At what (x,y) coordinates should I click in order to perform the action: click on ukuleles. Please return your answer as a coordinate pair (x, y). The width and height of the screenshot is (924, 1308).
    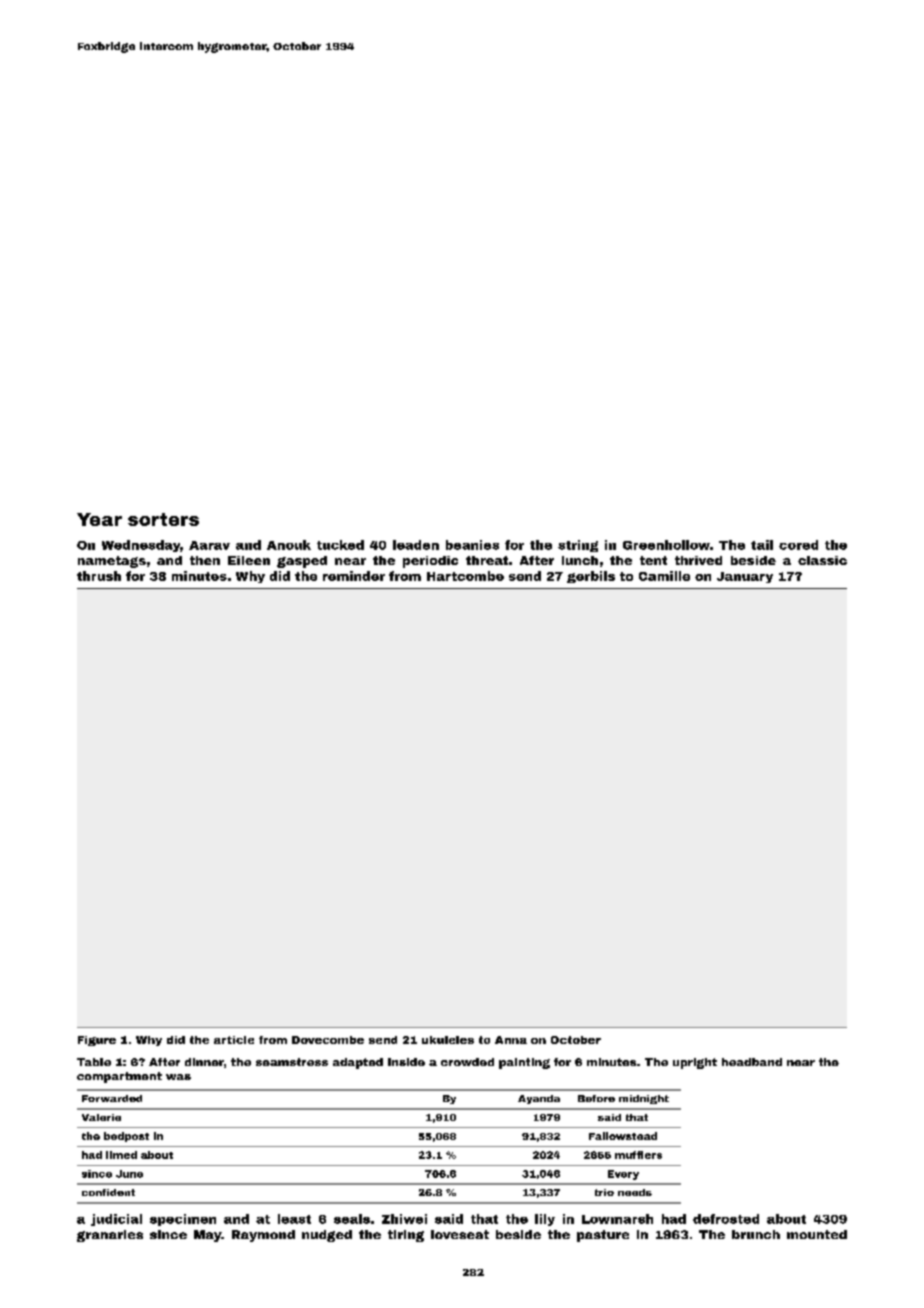
    Looking at the image, I should click on (448, 1040).
